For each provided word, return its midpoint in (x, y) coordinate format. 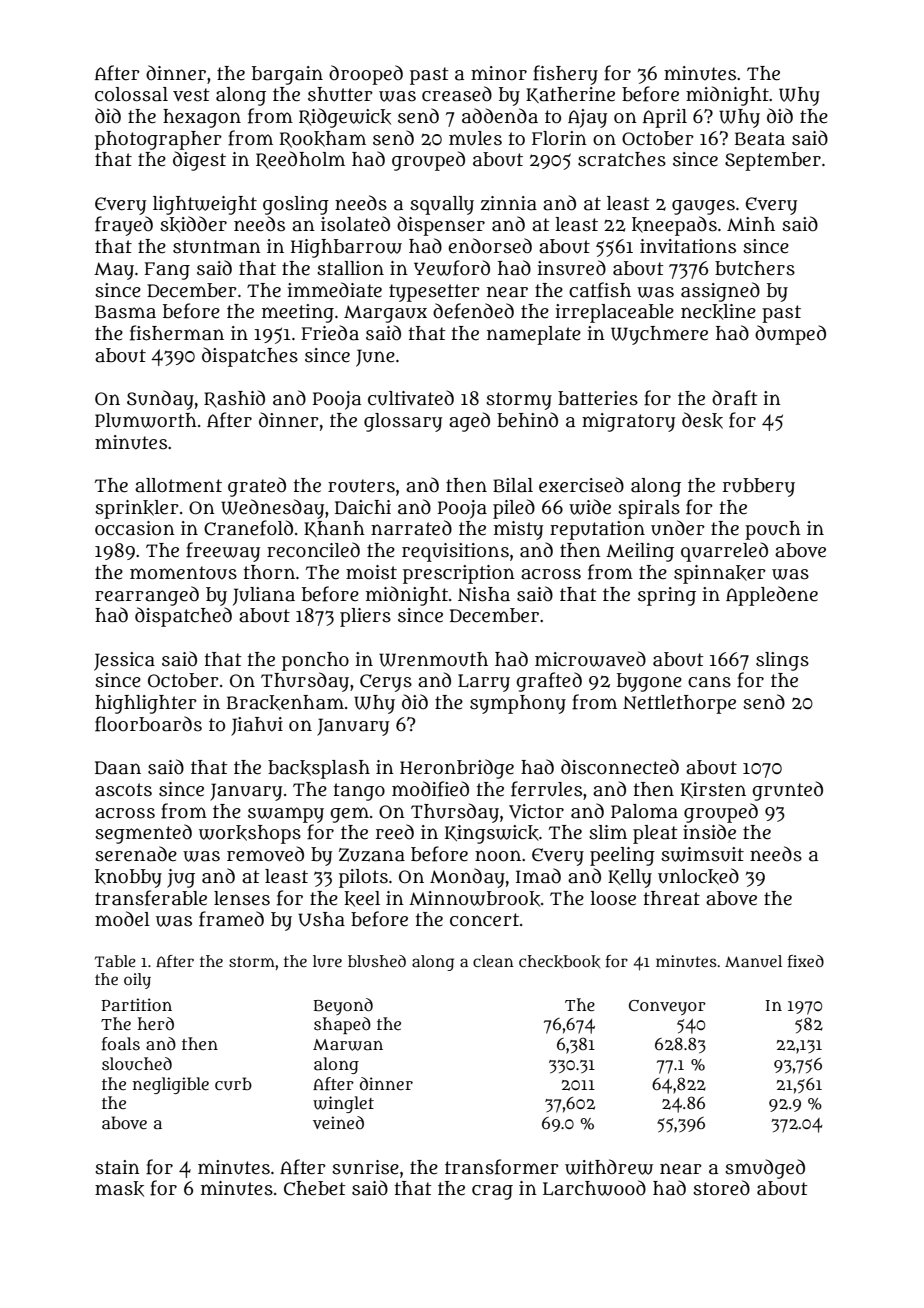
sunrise (365, 1167)
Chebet (315, 1188)
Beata (760, 139)
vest (191, 95)
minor (499, 73)
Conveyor (667, 1007)
